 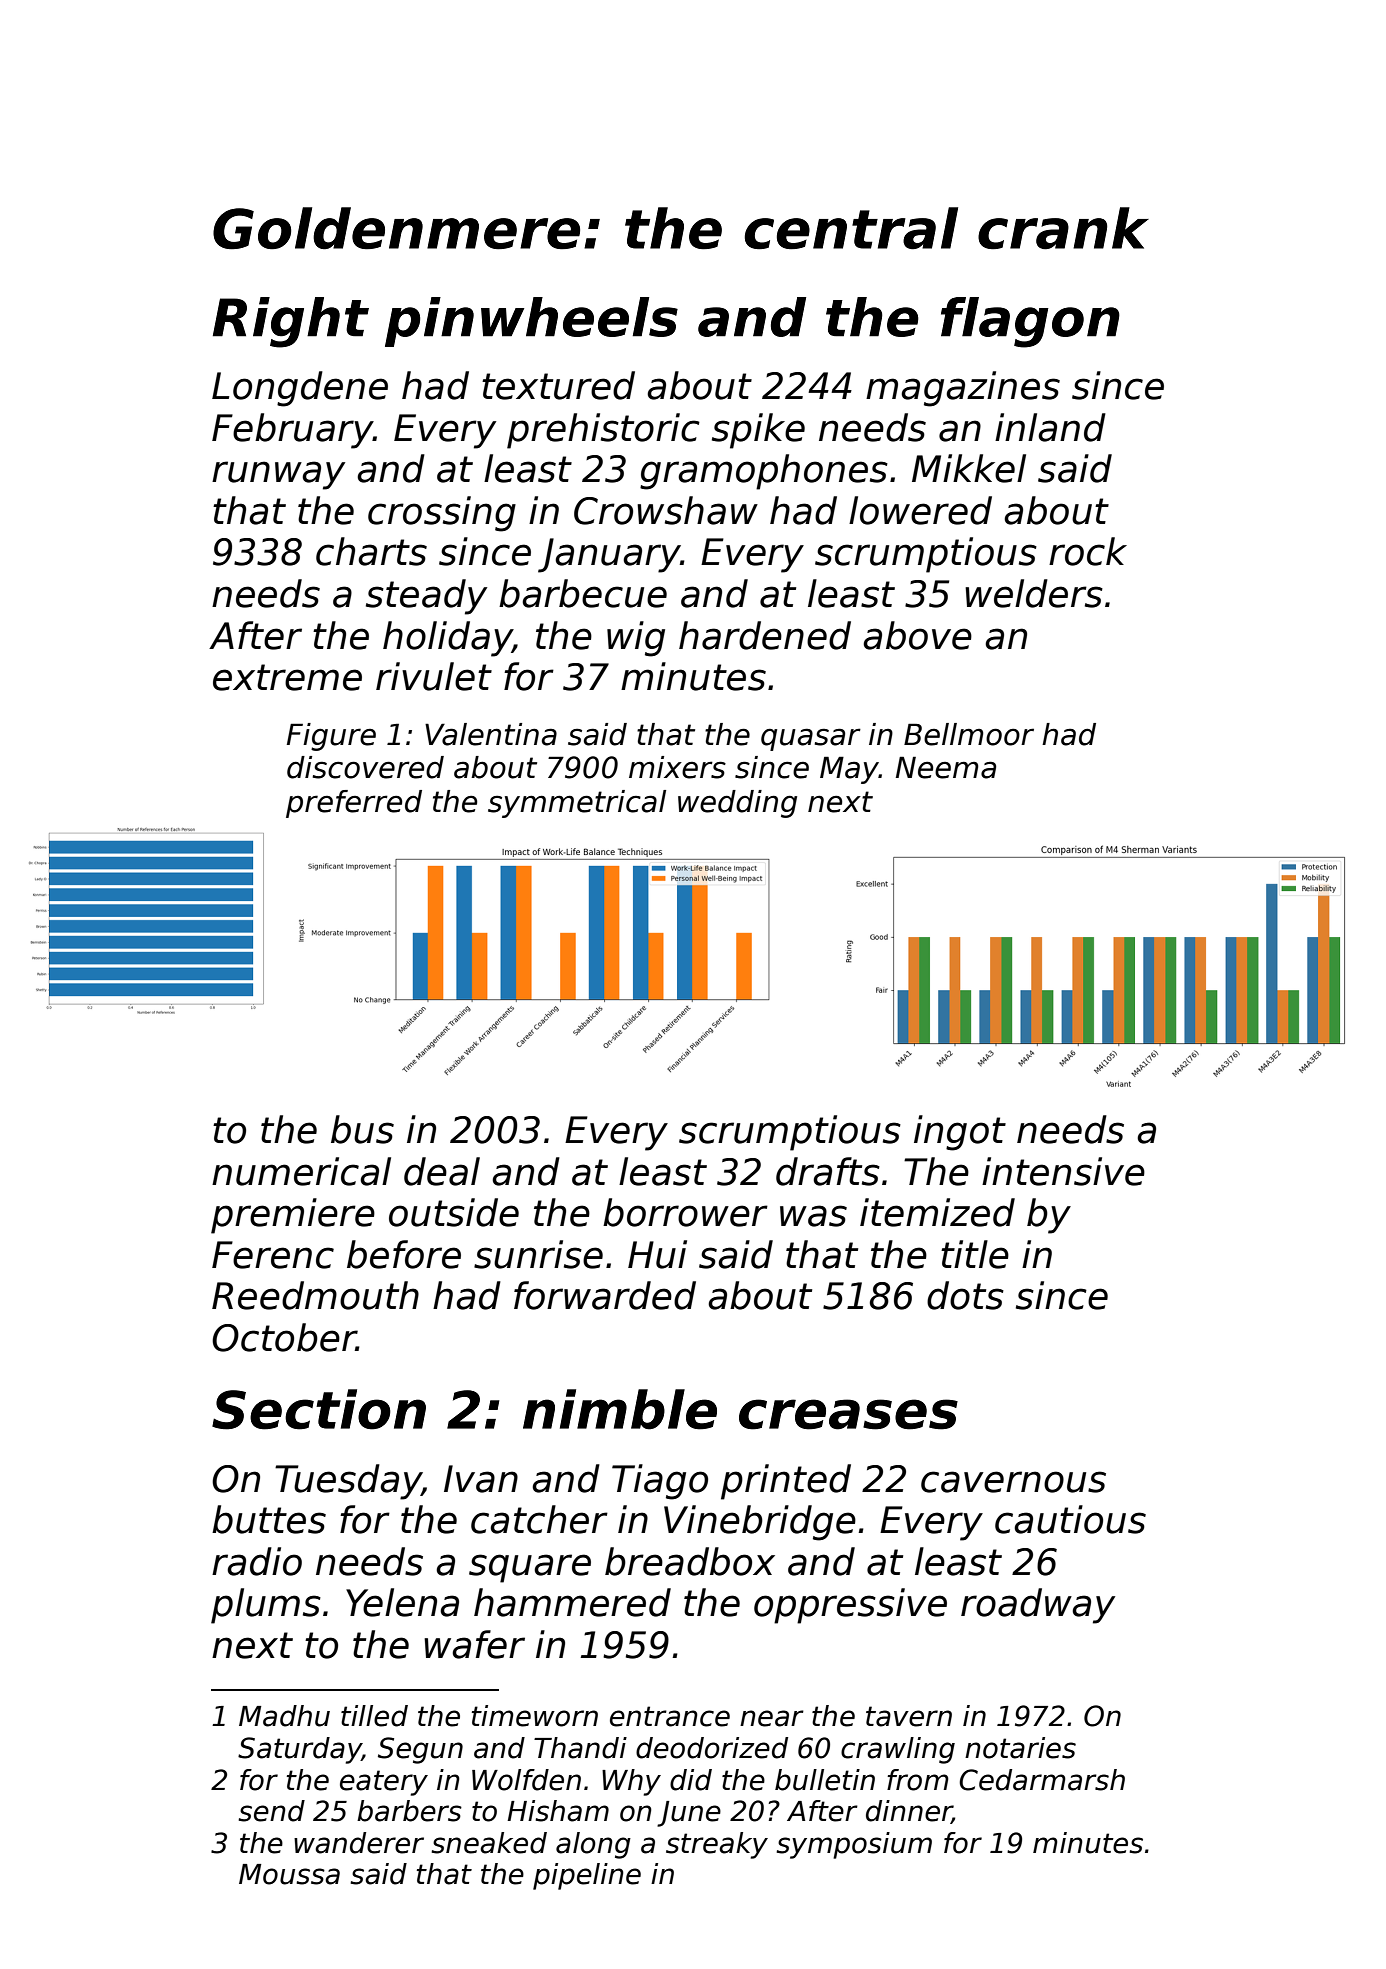 I want to click on Moussa, so click(x=289, y=1874).
